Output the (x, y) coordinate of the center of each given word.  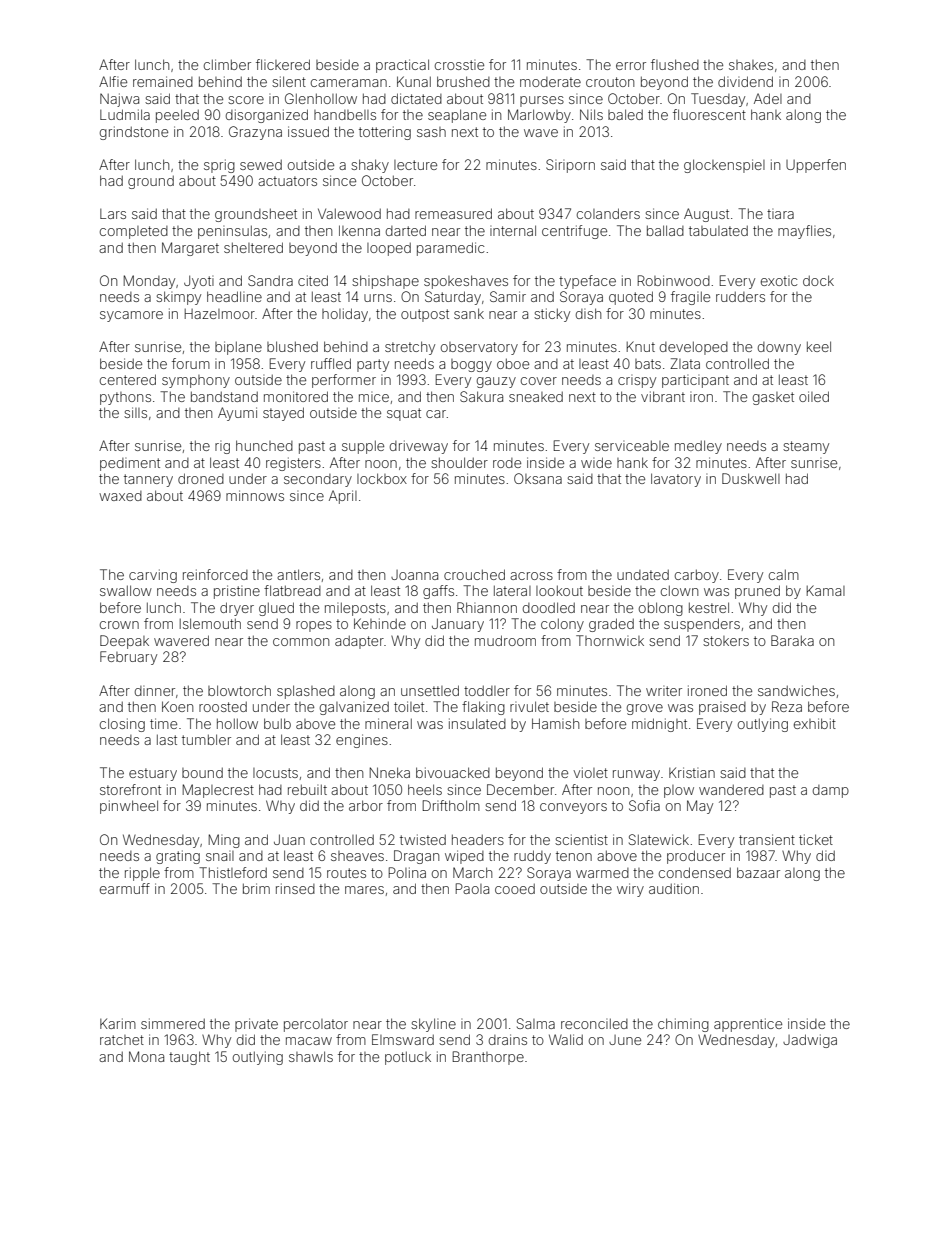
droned (201, 478)
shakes (751, 65)
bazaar (758, 872)
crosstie (459, 65)
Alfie (113, 81)
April (343, 497)
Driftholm (451, 805)
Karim (118, 1023)
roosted (223, 706)
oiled (814, 396)
